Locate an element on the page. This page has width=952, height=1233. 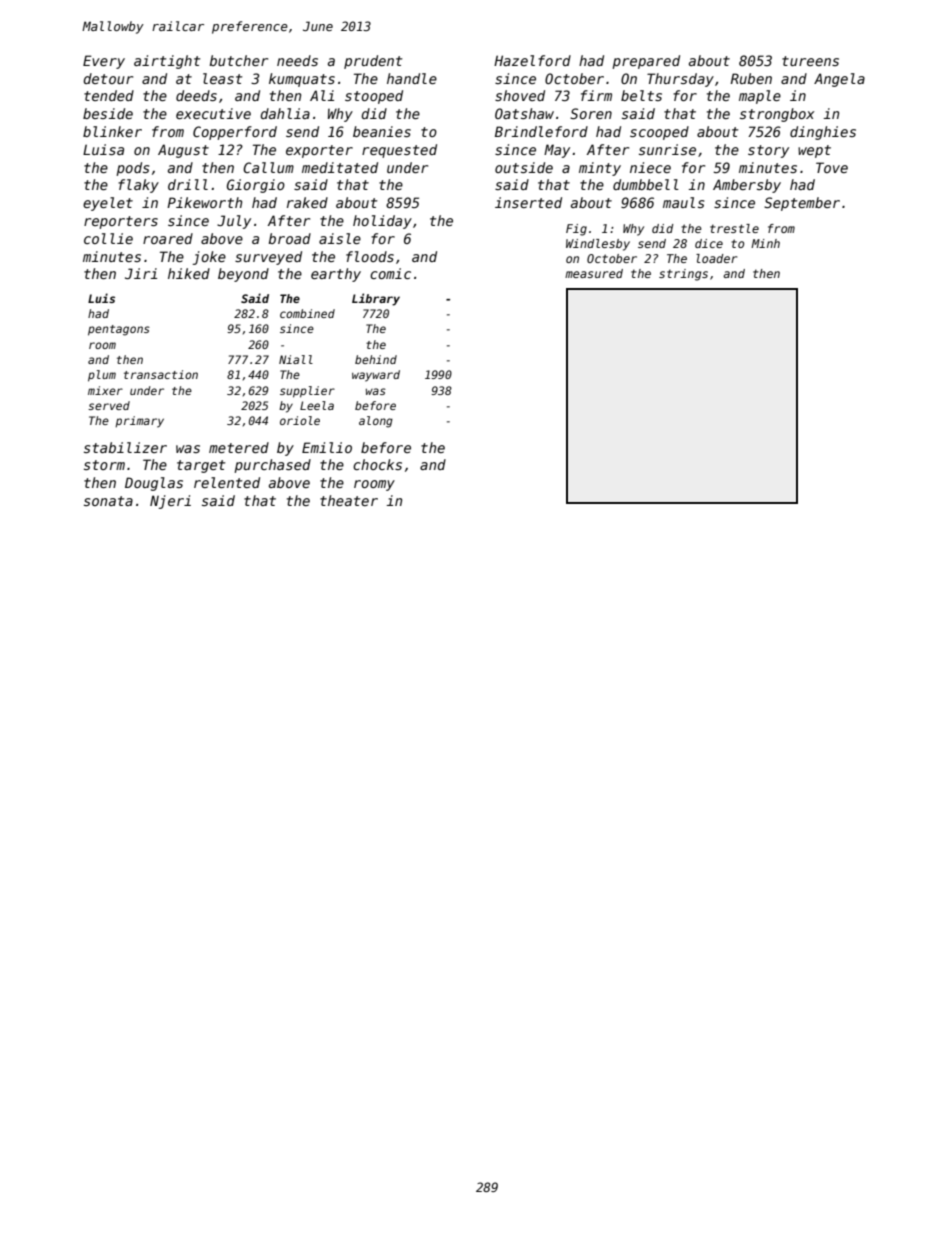
Hazelford is located at coordinates (532, 60).
